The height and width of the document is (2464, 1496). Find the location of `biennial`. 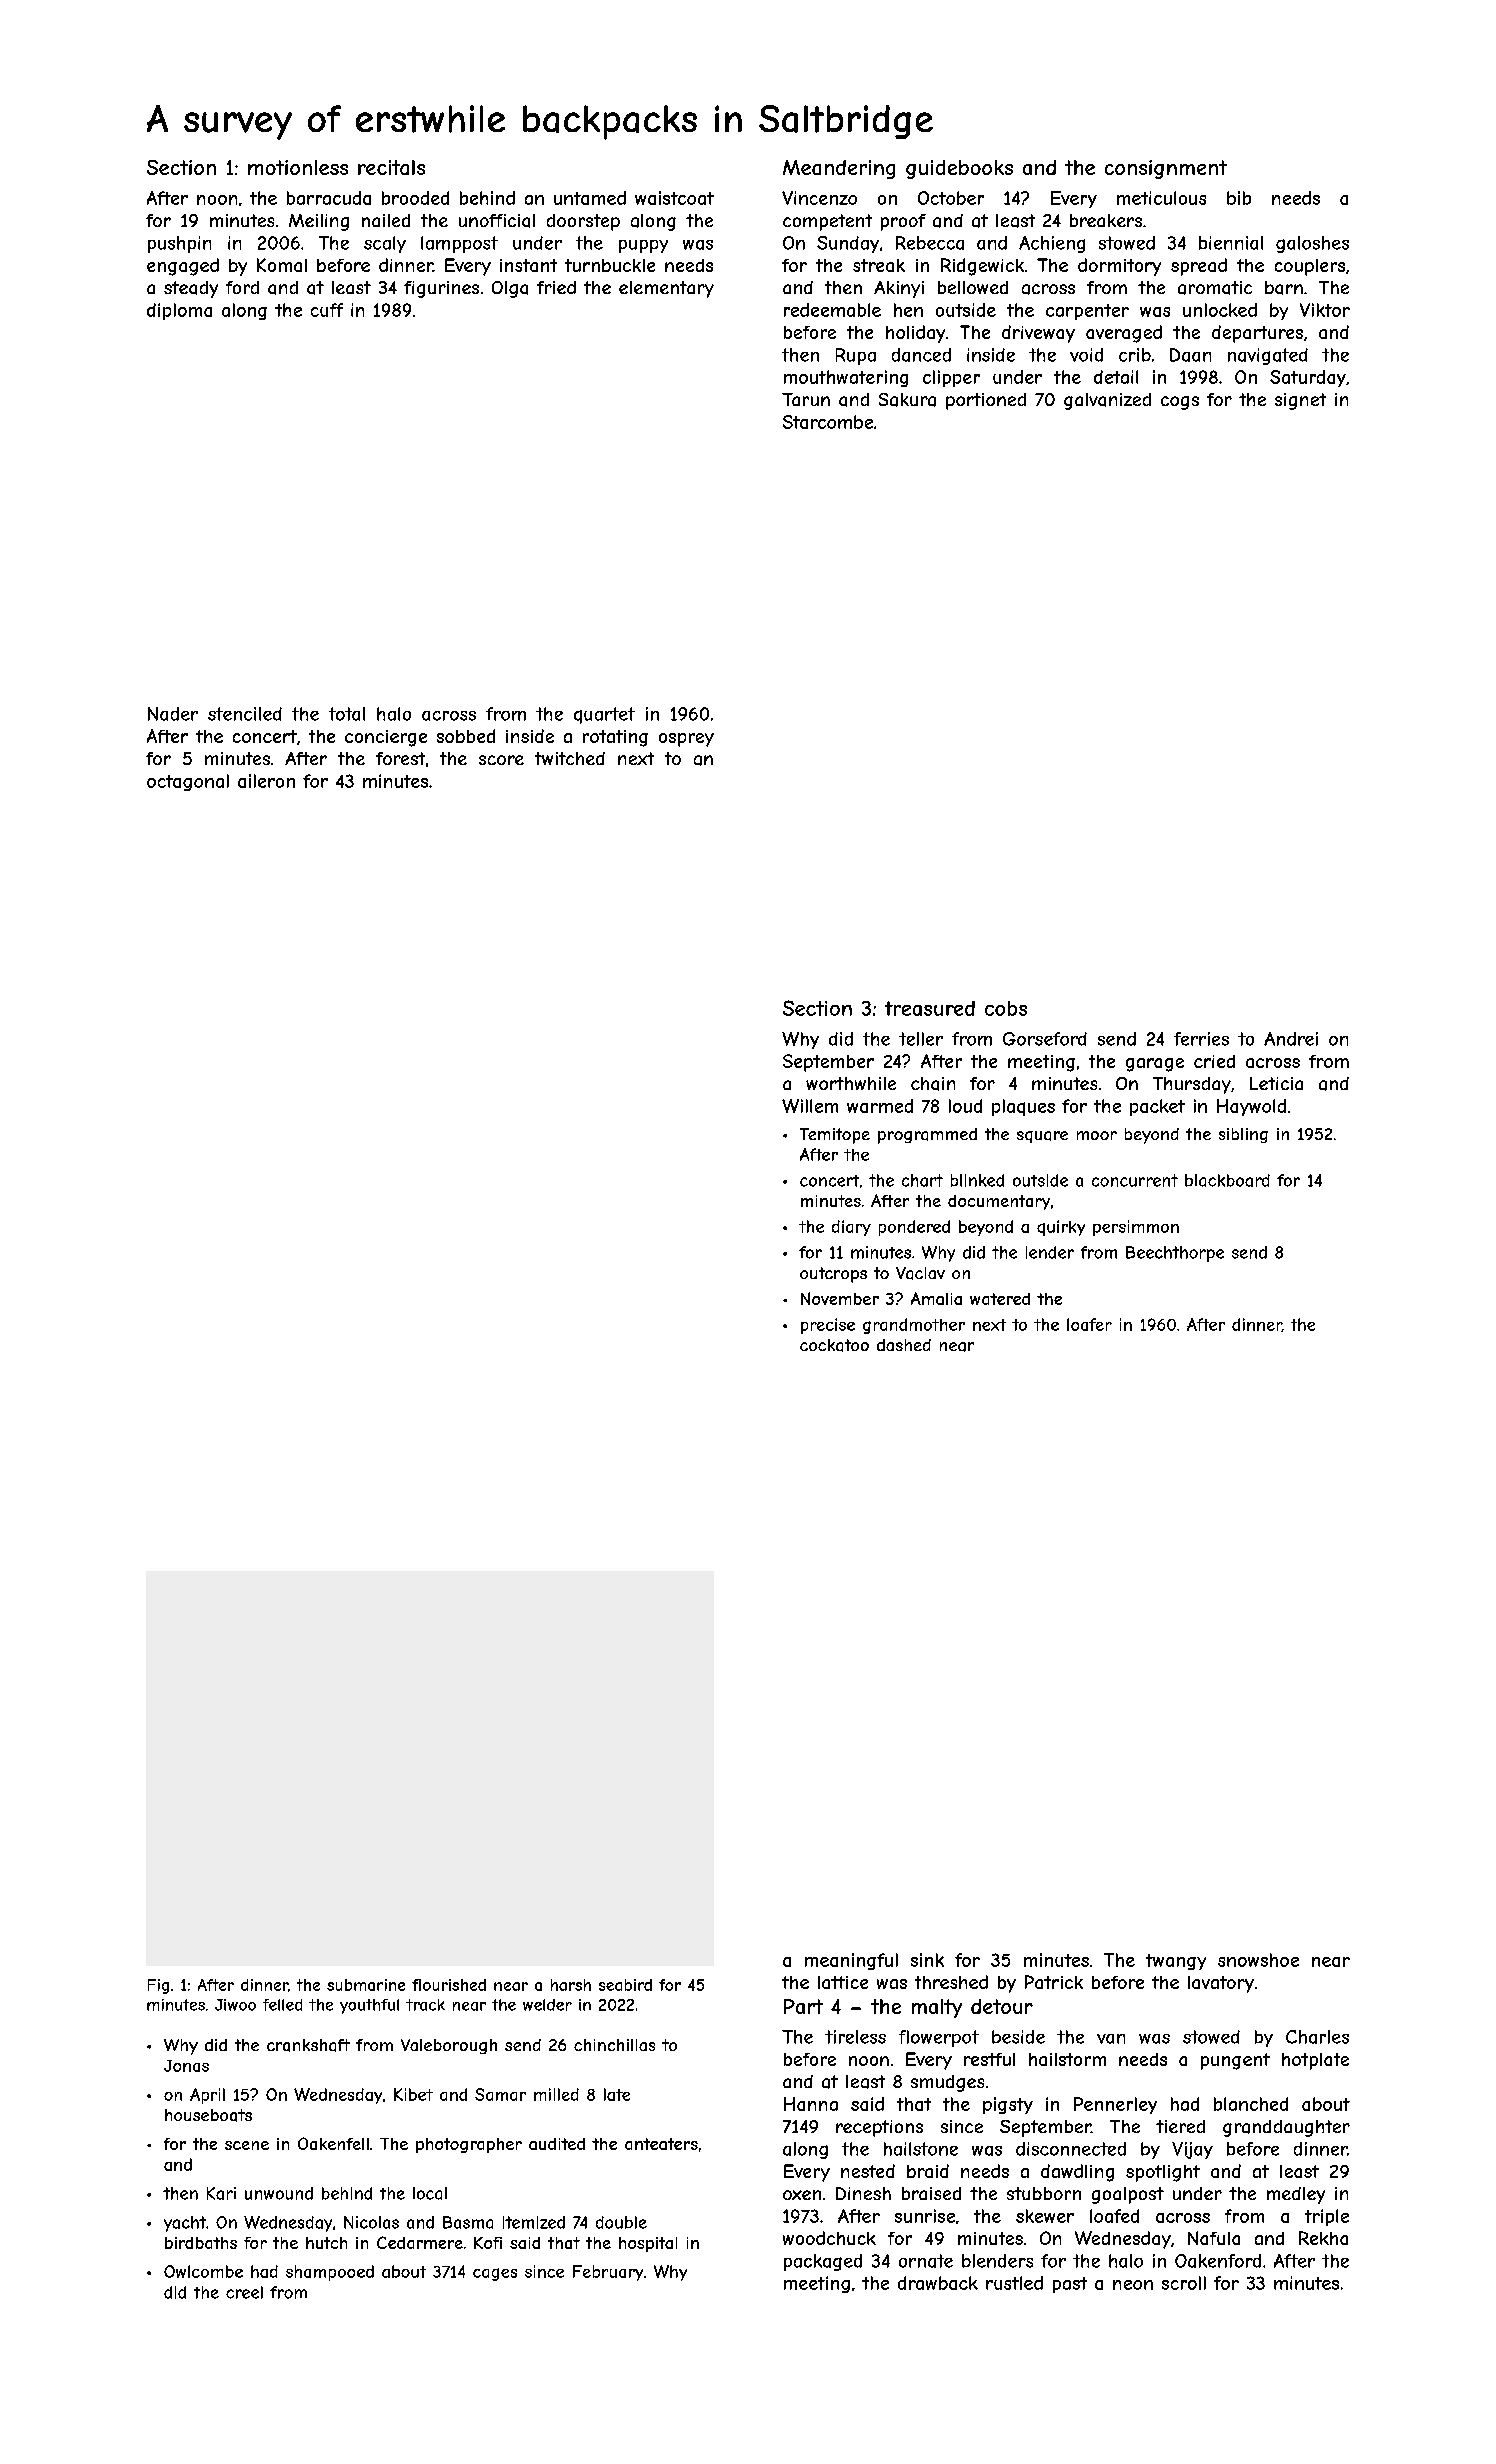

biennial is located at coordinates (1231, 243).
